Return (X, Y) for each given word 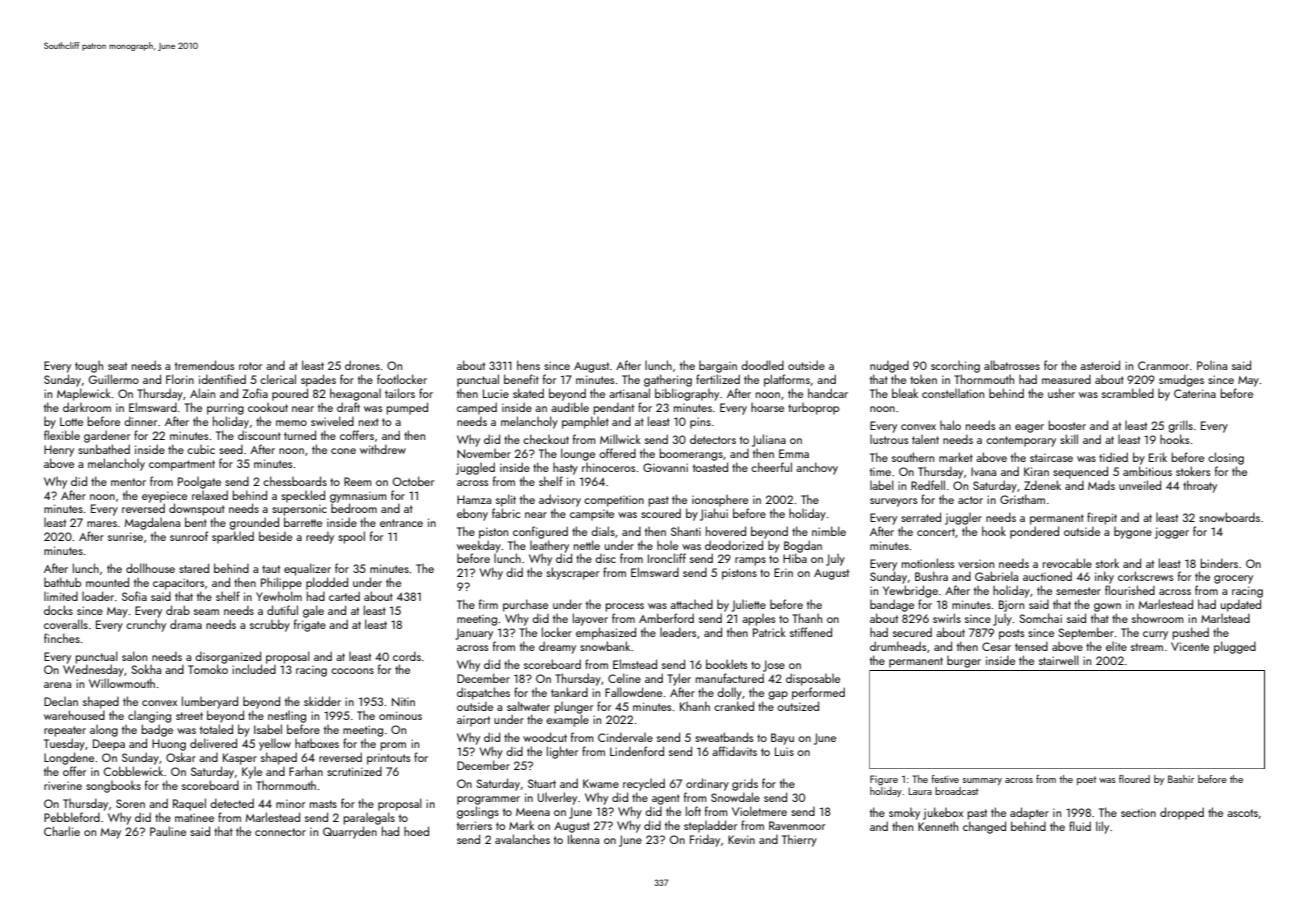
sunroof (189, 536)
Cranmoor (1163, 365)
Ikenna (583, 839)
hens (528, 365)
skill (1069, 439)
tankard (569, 692)
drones (362, 365)
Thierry (799, 840)
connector (280, 832)
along (104, 730)
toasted (710, 467)
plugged (1235, 647)
